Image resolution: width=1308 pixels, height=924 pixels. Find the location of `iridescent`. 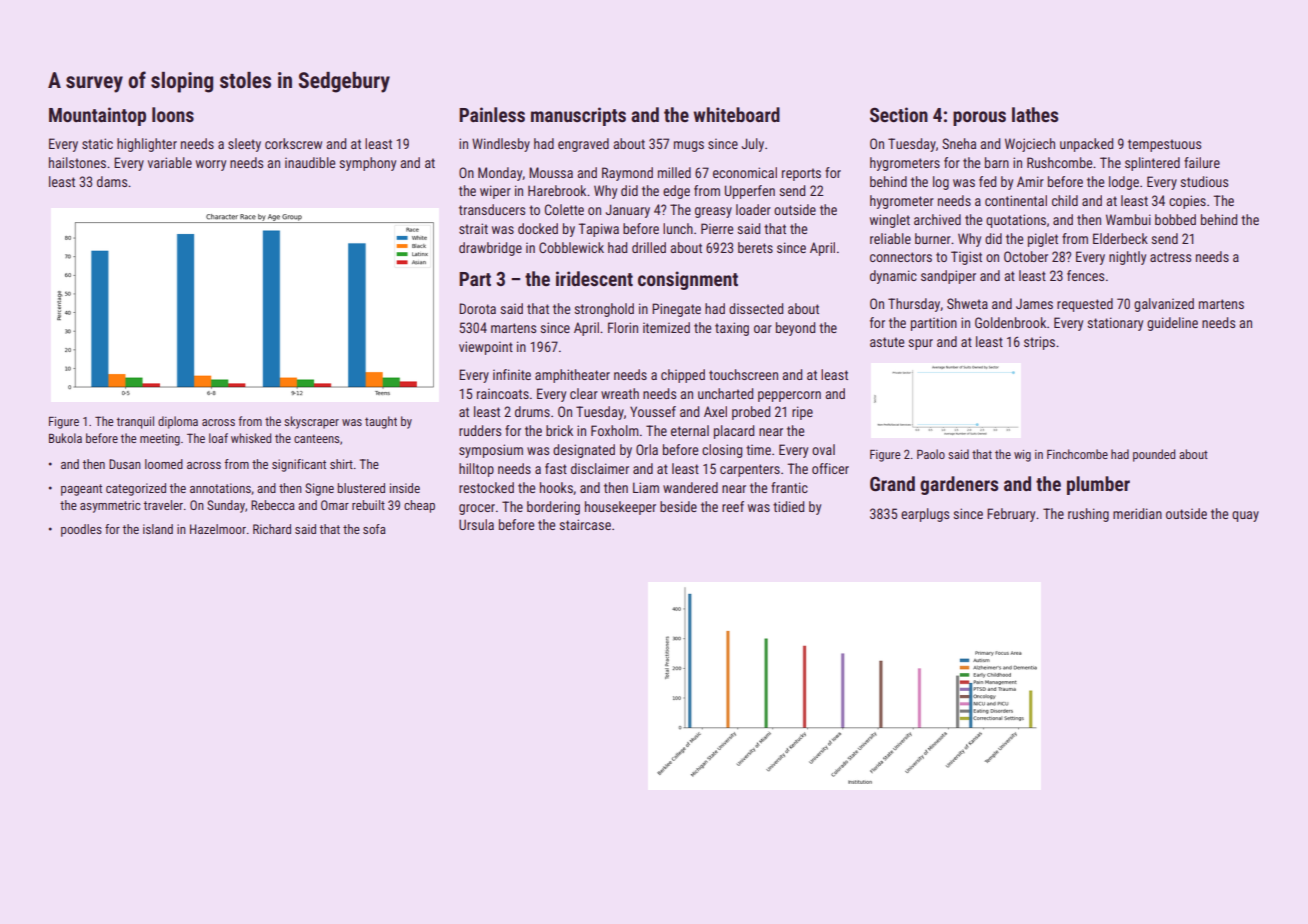

iridescent is located at coordinates (594, 278).
